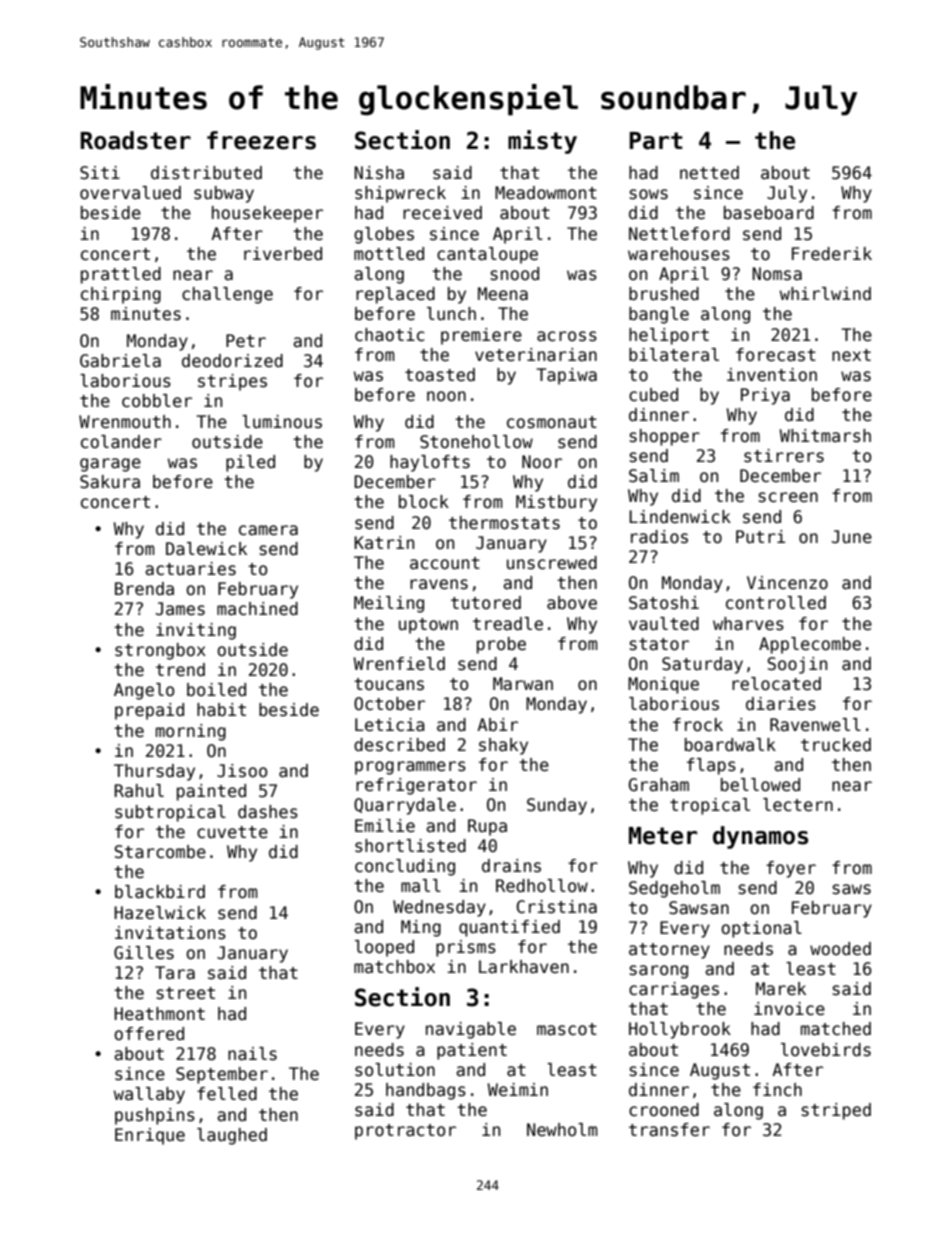 The height and width of the screenshot is (1233, 952). What do you see at coordinates (698, 725) in the screenshot?
I see `frock` at bounding box center [698, 725].
